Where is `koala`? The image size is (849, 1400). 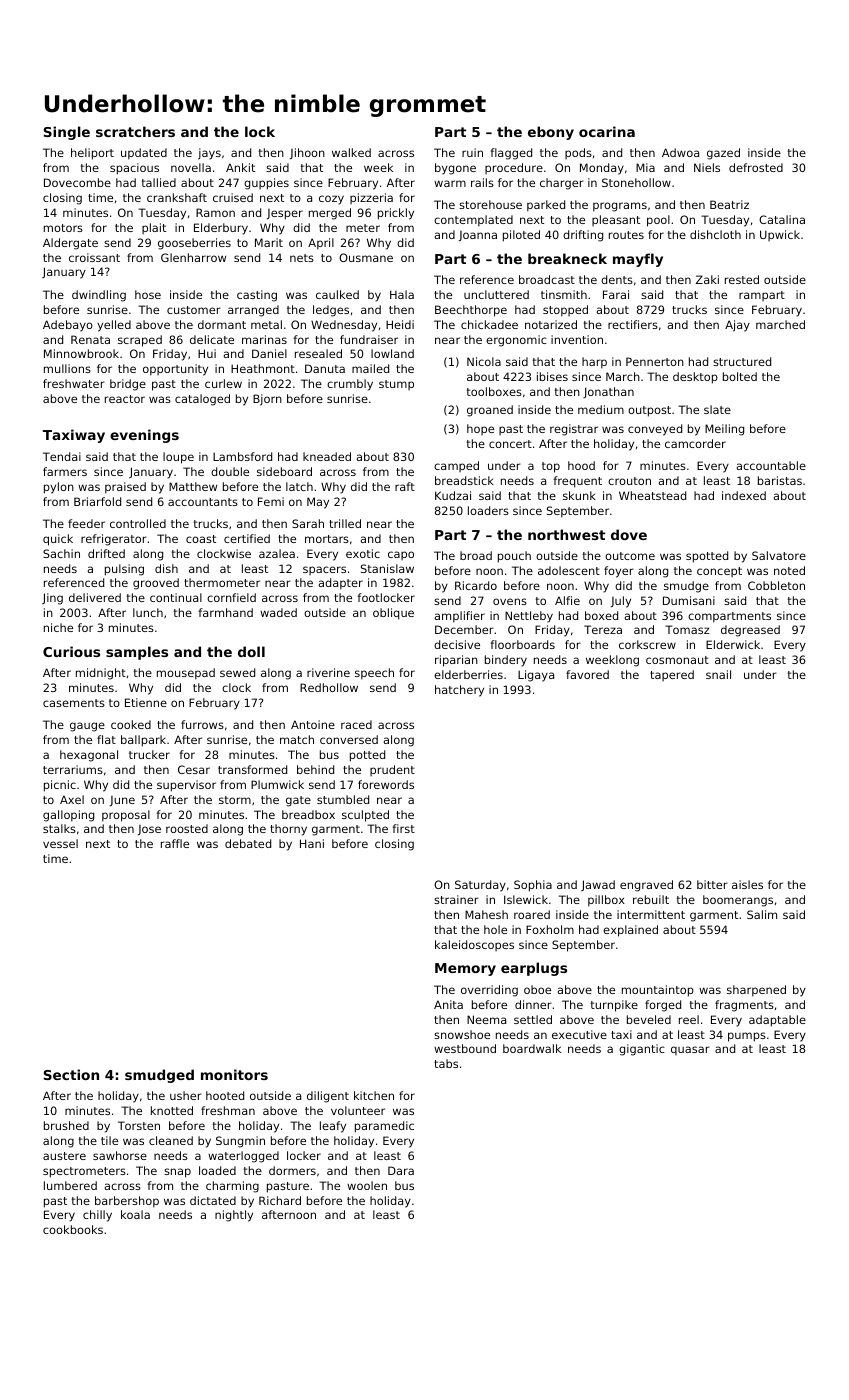 koala is located at coordinates (135, 1214).
